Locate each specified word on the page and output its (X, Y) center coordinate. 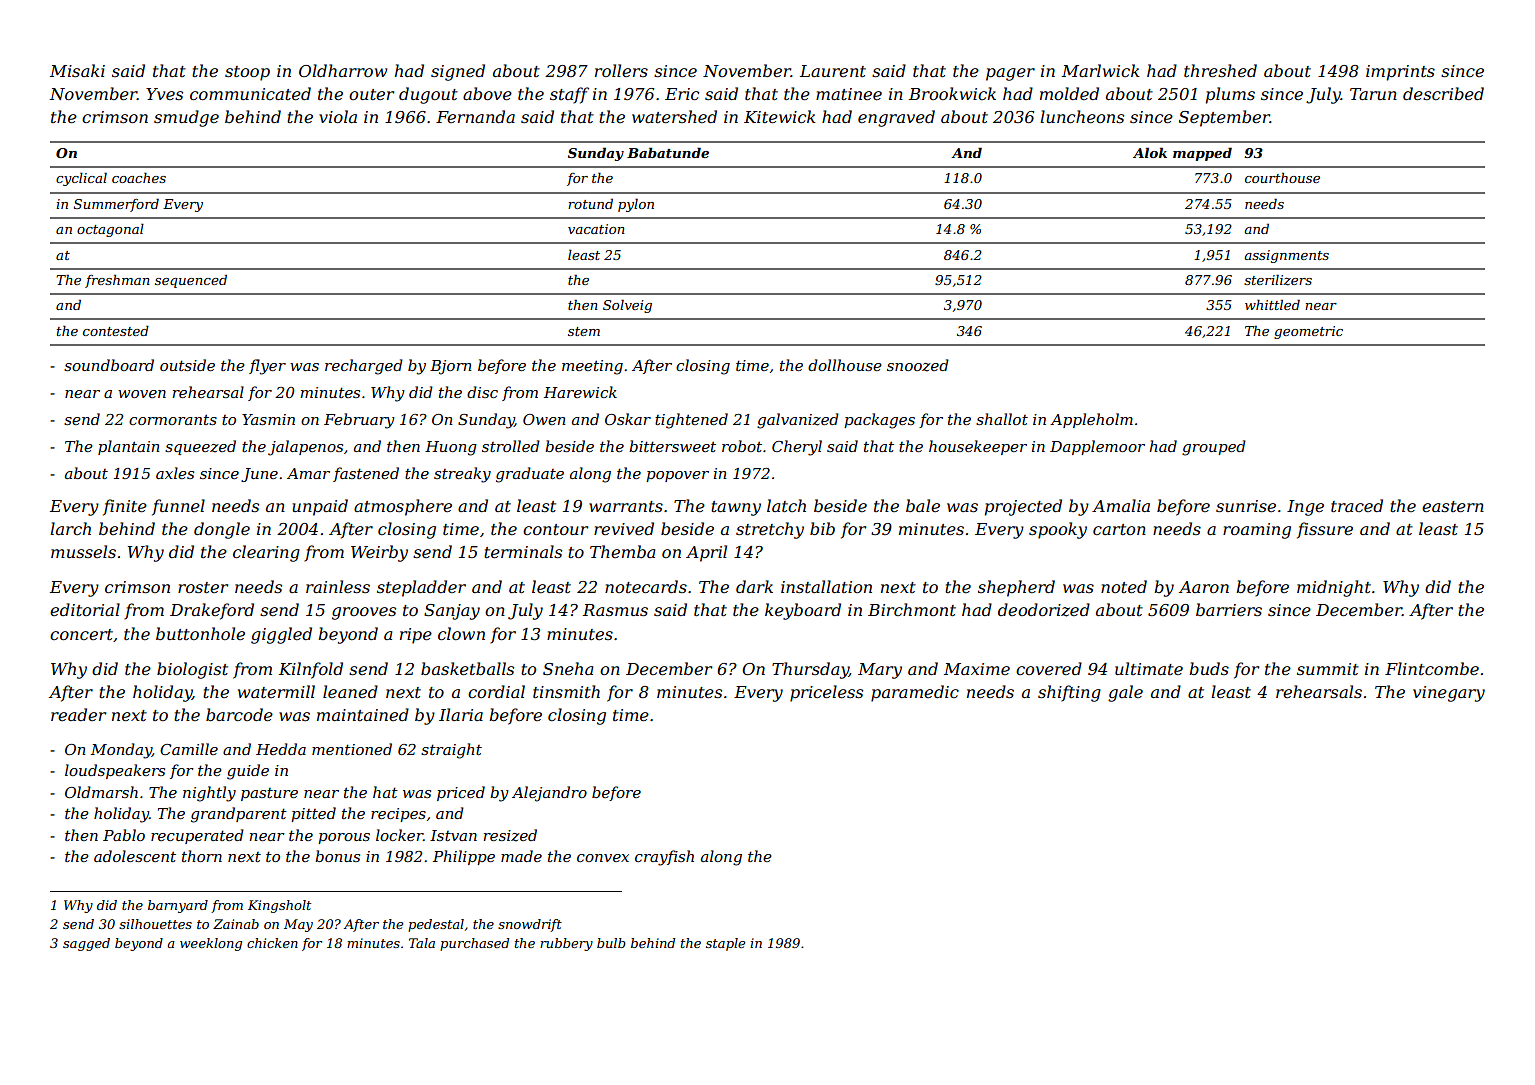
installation (826, 586)
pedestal (436, 925)
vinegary (1449, 694)
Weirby (379, 553)
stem (584, 331)
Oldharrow (343, 70)
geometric (1308, 332)
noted (1124, 586)
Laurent (833, 71)
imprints (1400, 73)
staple (725, 944)
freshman (117, 281)
